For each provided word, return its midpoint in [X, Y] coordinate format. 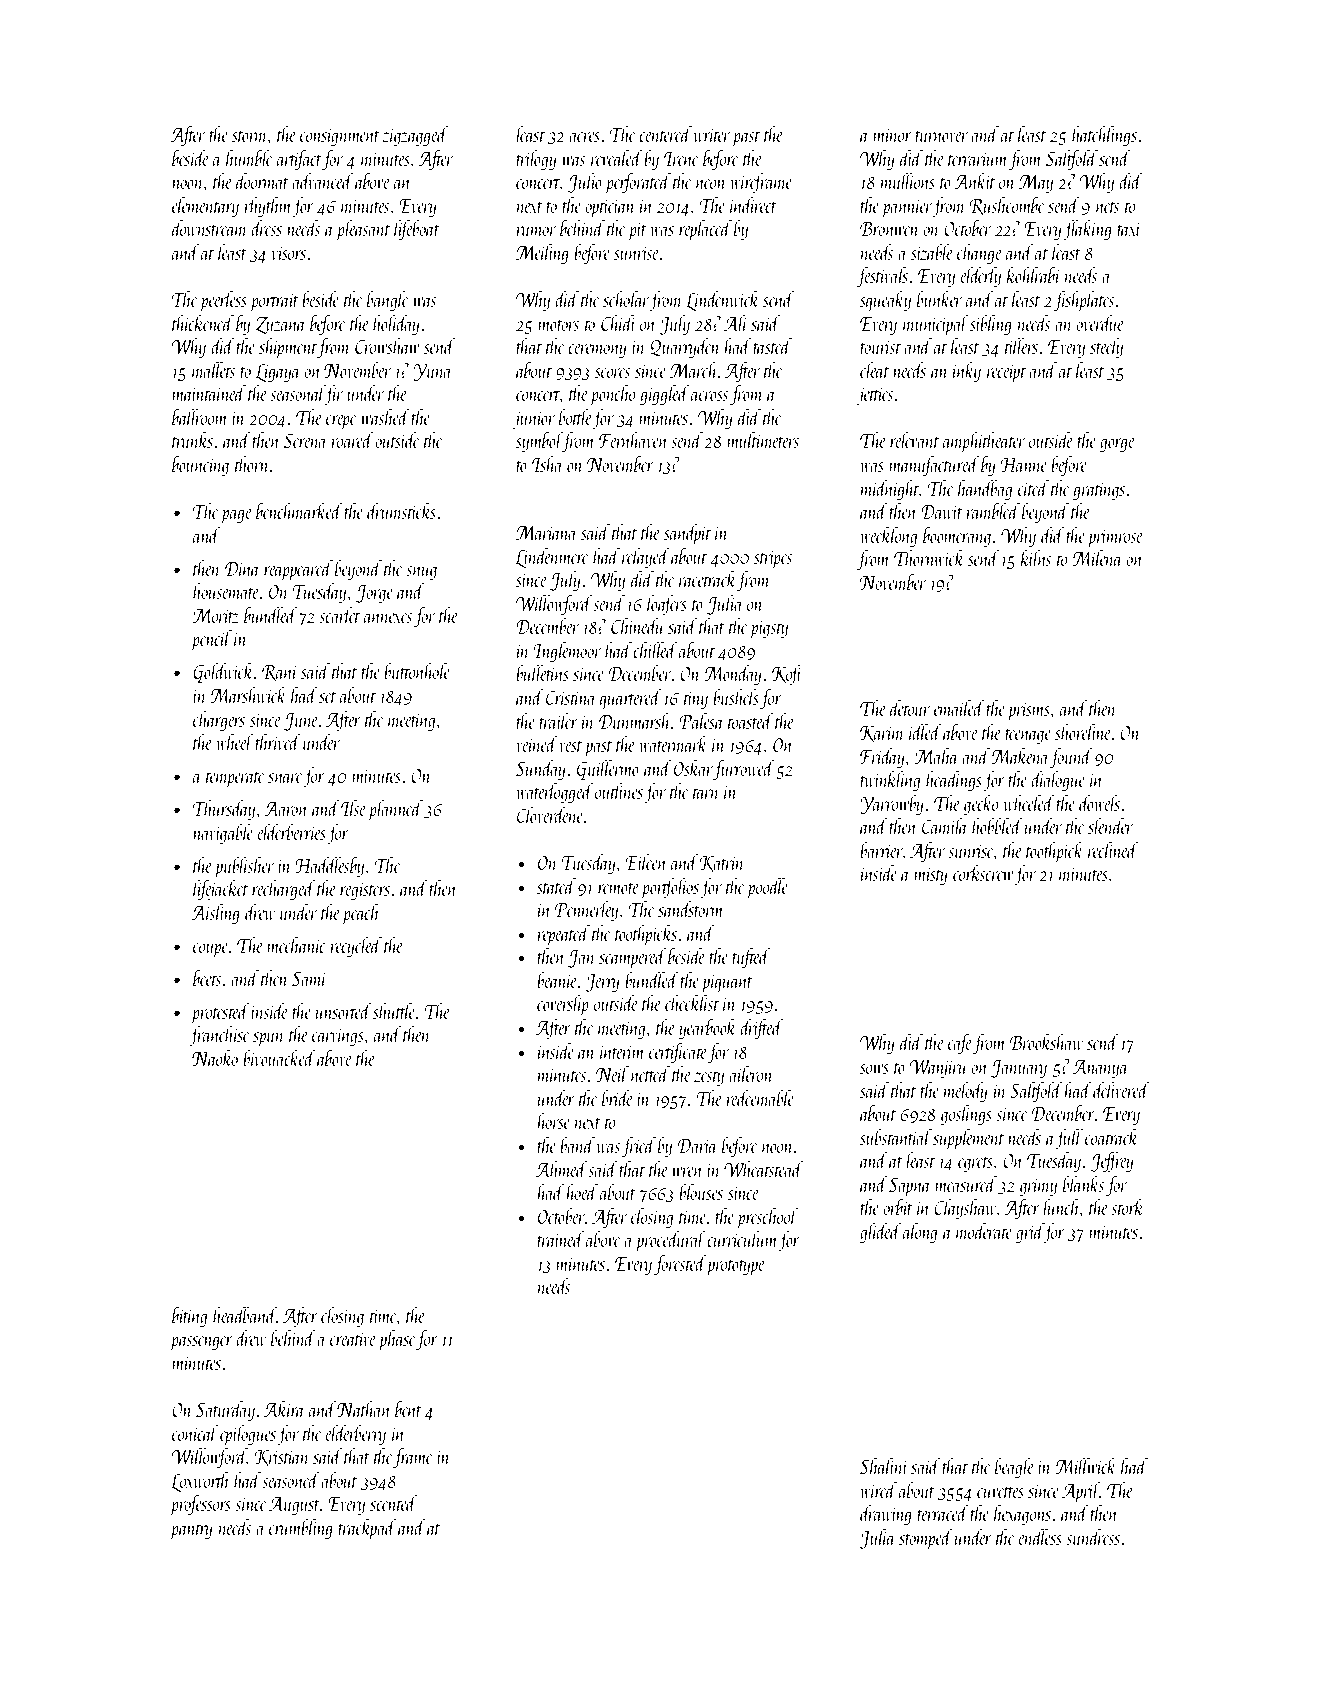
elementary [205, 207]
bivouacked [279, 1058]
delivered [1121, 1090]
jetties [874, 396]
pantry [191, 1532]
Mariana [546, 532]
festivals [882, 277]
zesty [709, 1078]
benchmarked [299, 511]
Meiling [542, 254]
